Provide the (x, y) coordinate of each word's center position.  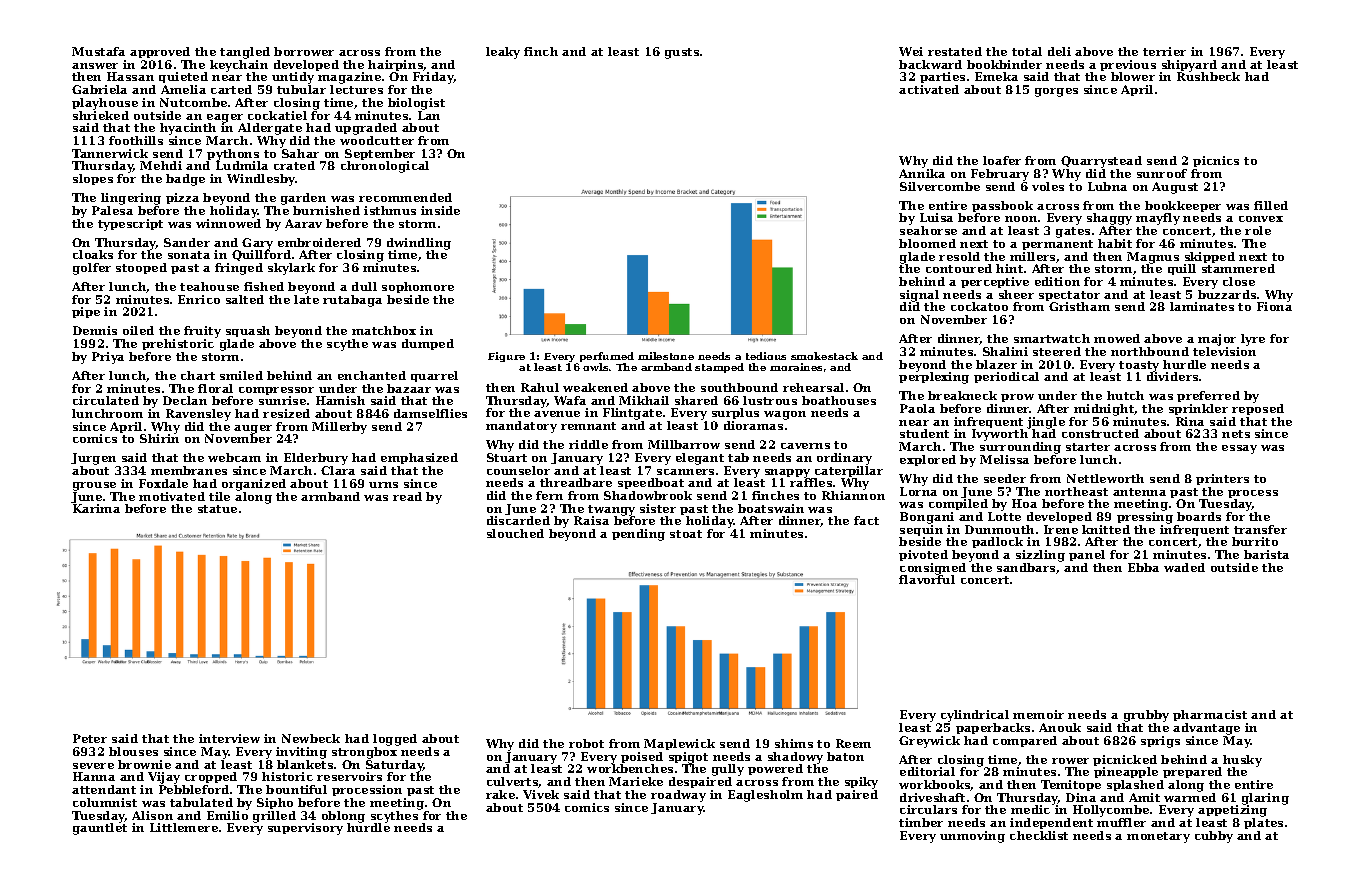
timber (921, 822)
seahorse (928, 230)
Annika (922, 173)
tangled (245, 53)
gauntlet (100, 829)
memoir (1038, 714)
